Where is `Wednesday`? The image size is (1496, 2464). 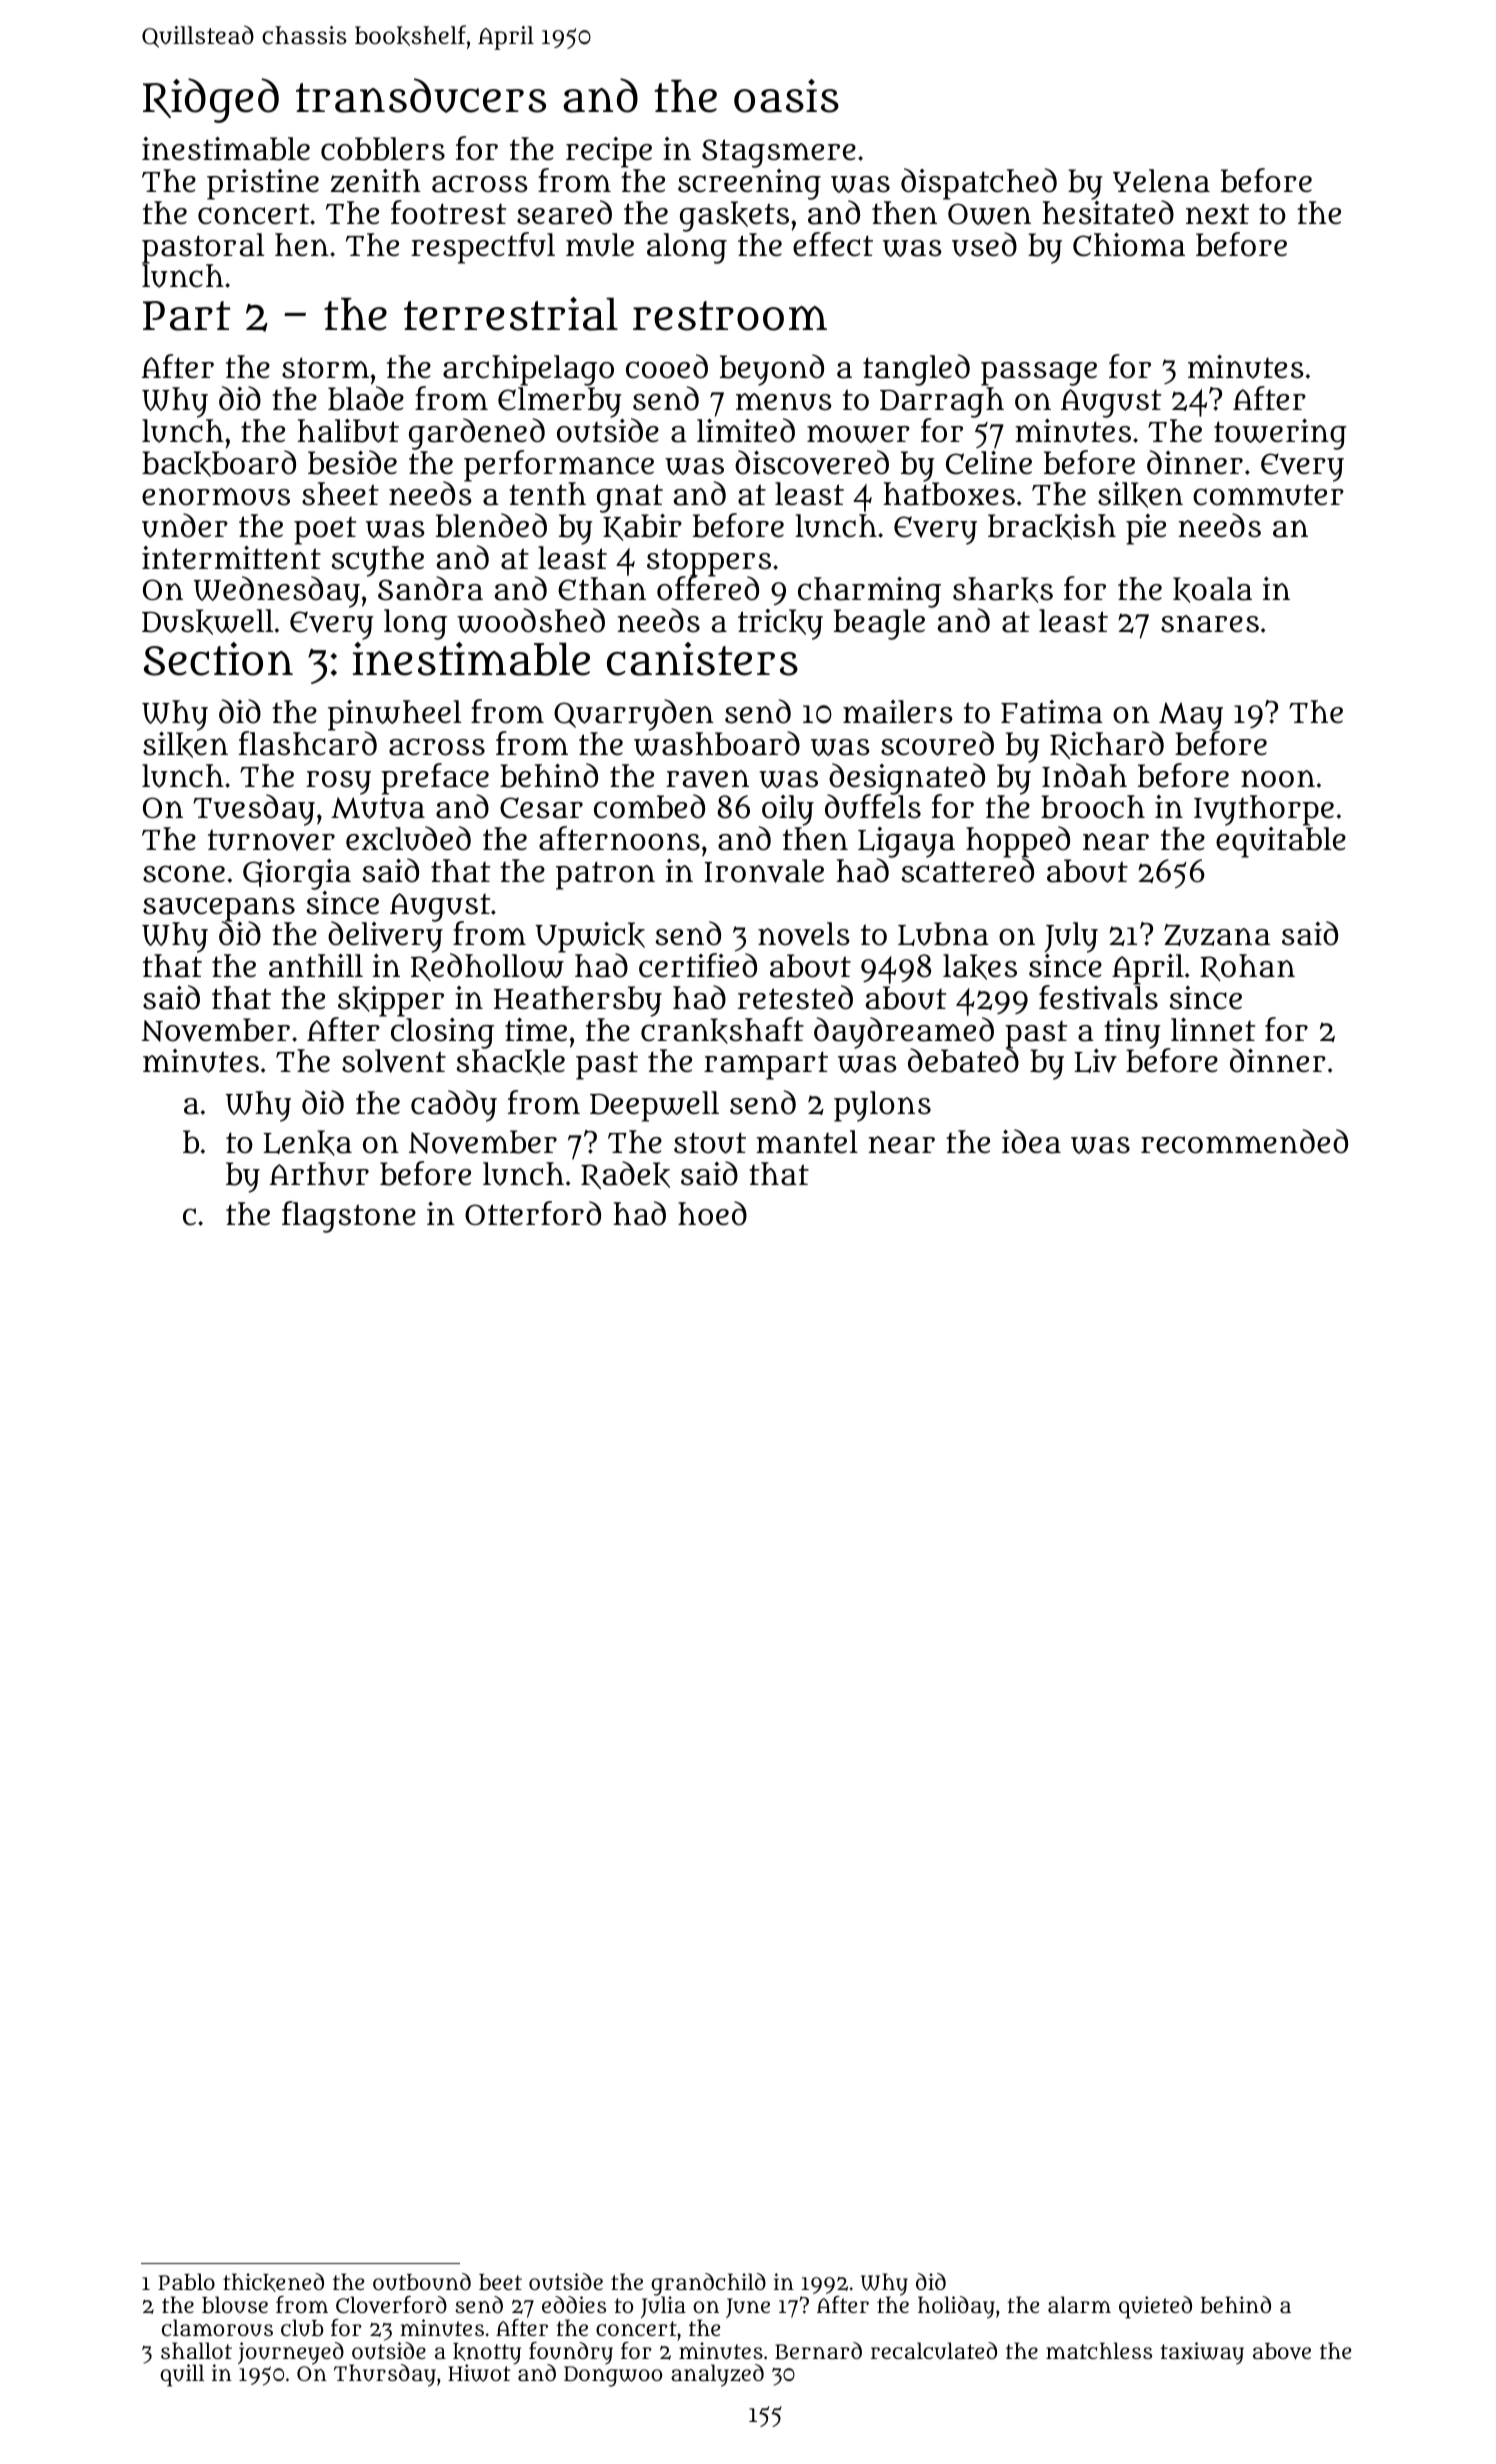 Wednesday is located at coordinates (277, 592).
